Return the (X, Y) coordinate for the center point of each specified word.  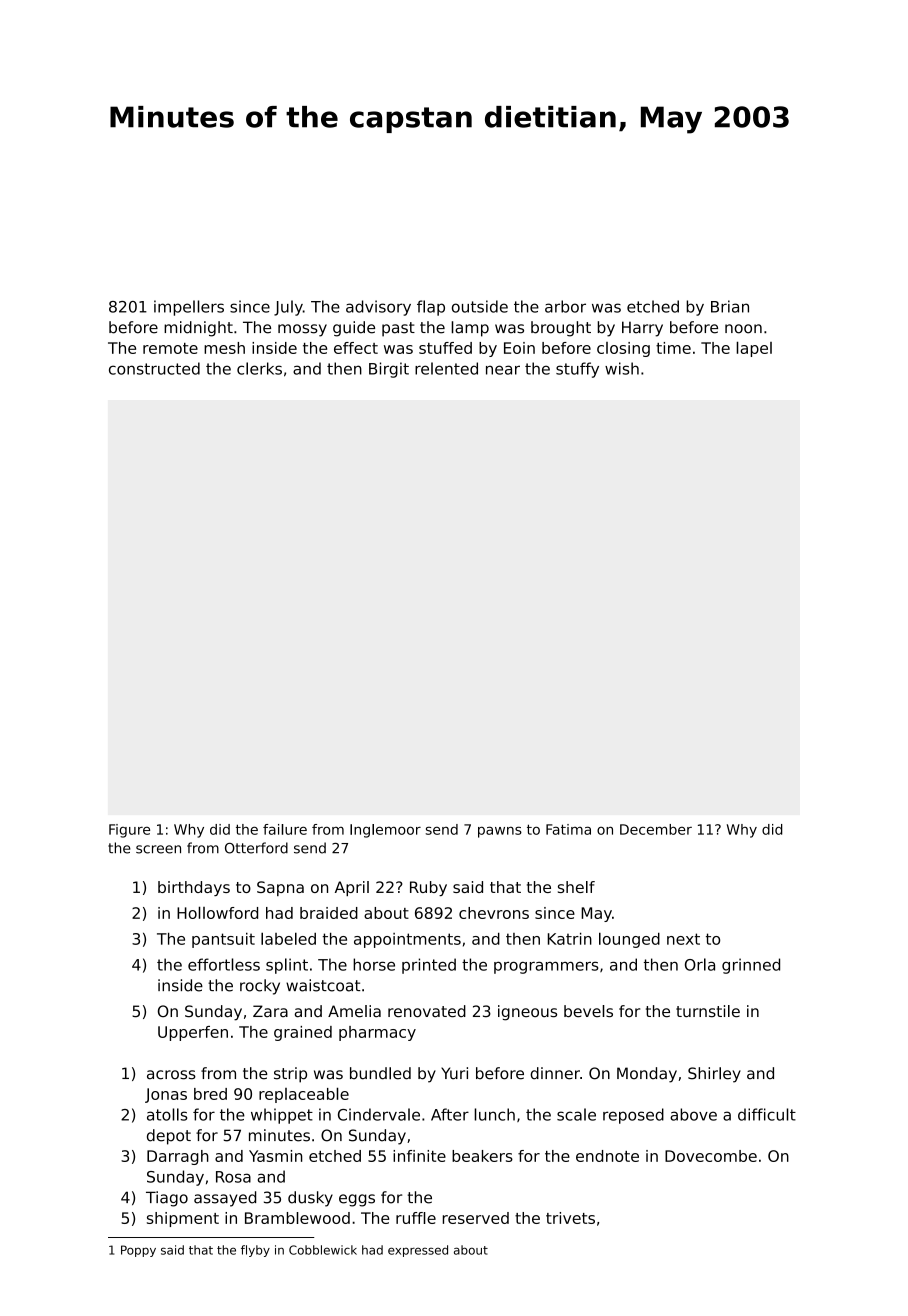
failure (285, 829)
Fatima (568, 829)
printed (429, 966)
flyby (255, 1251)
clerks (259, 368)
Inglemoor (385, 831)
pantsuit (223, 940)
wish (622, 368)
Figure (129, 831)
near (503, 370)
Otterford (256, 848)
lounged (629, 940)
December (656, 829)
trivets (570, 1218)
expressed (418, 1251)
